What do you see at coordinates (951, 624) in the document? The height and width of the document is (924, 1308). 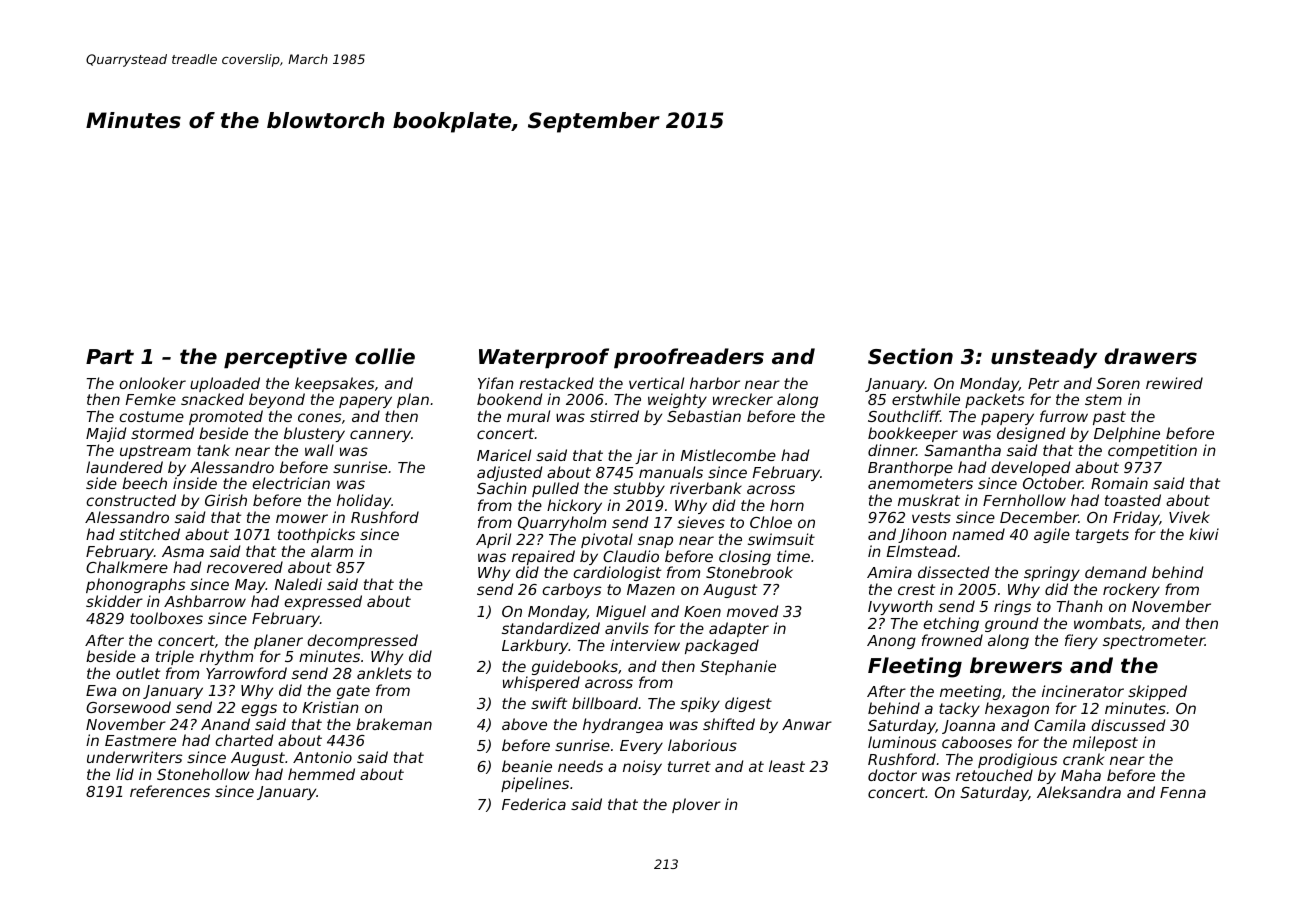 I see `etching` at bounding box center [951, 624].
